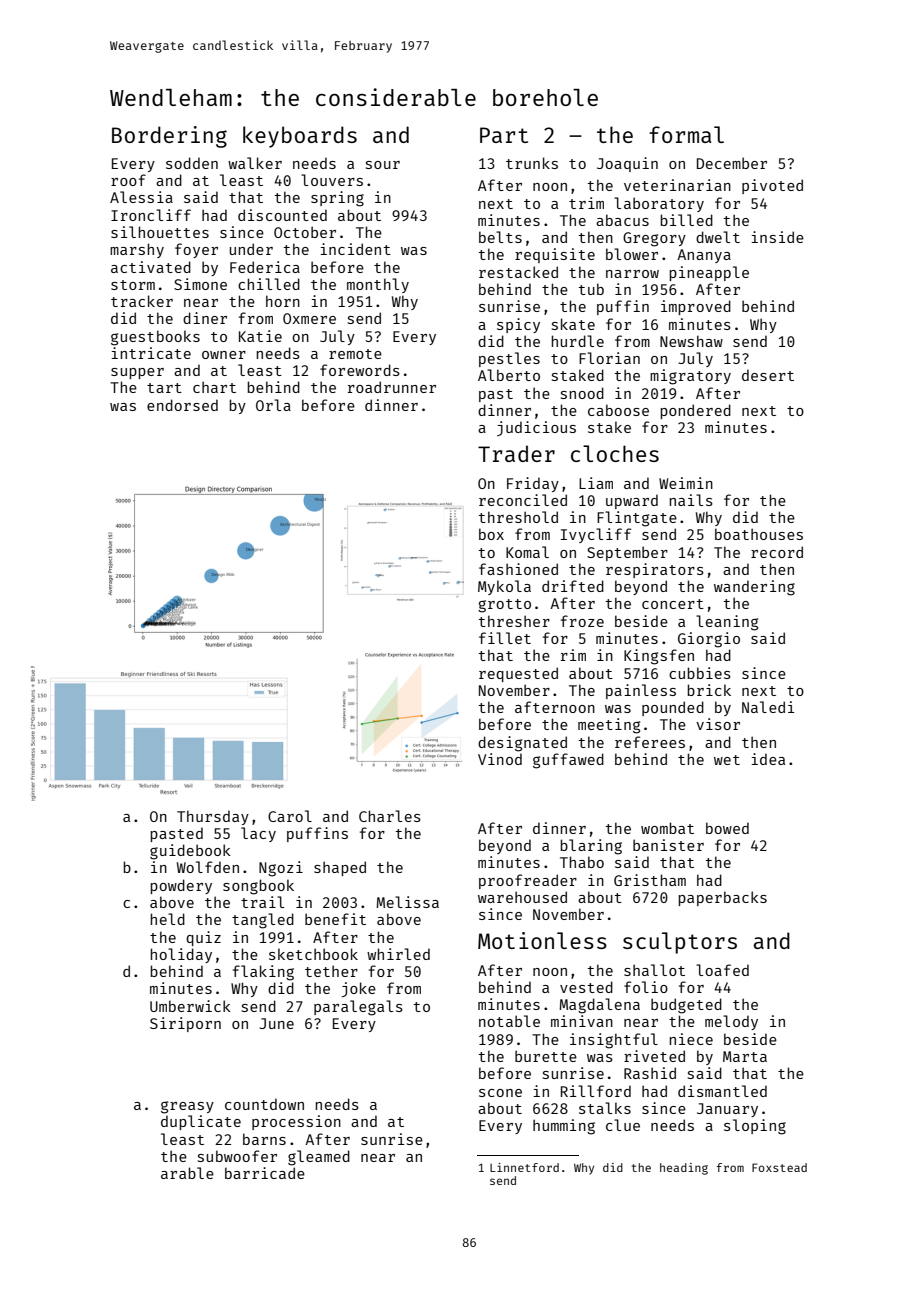  Describe the element at coordinates (542, 940) in the screenshot. I see `Motionless` at that location.
